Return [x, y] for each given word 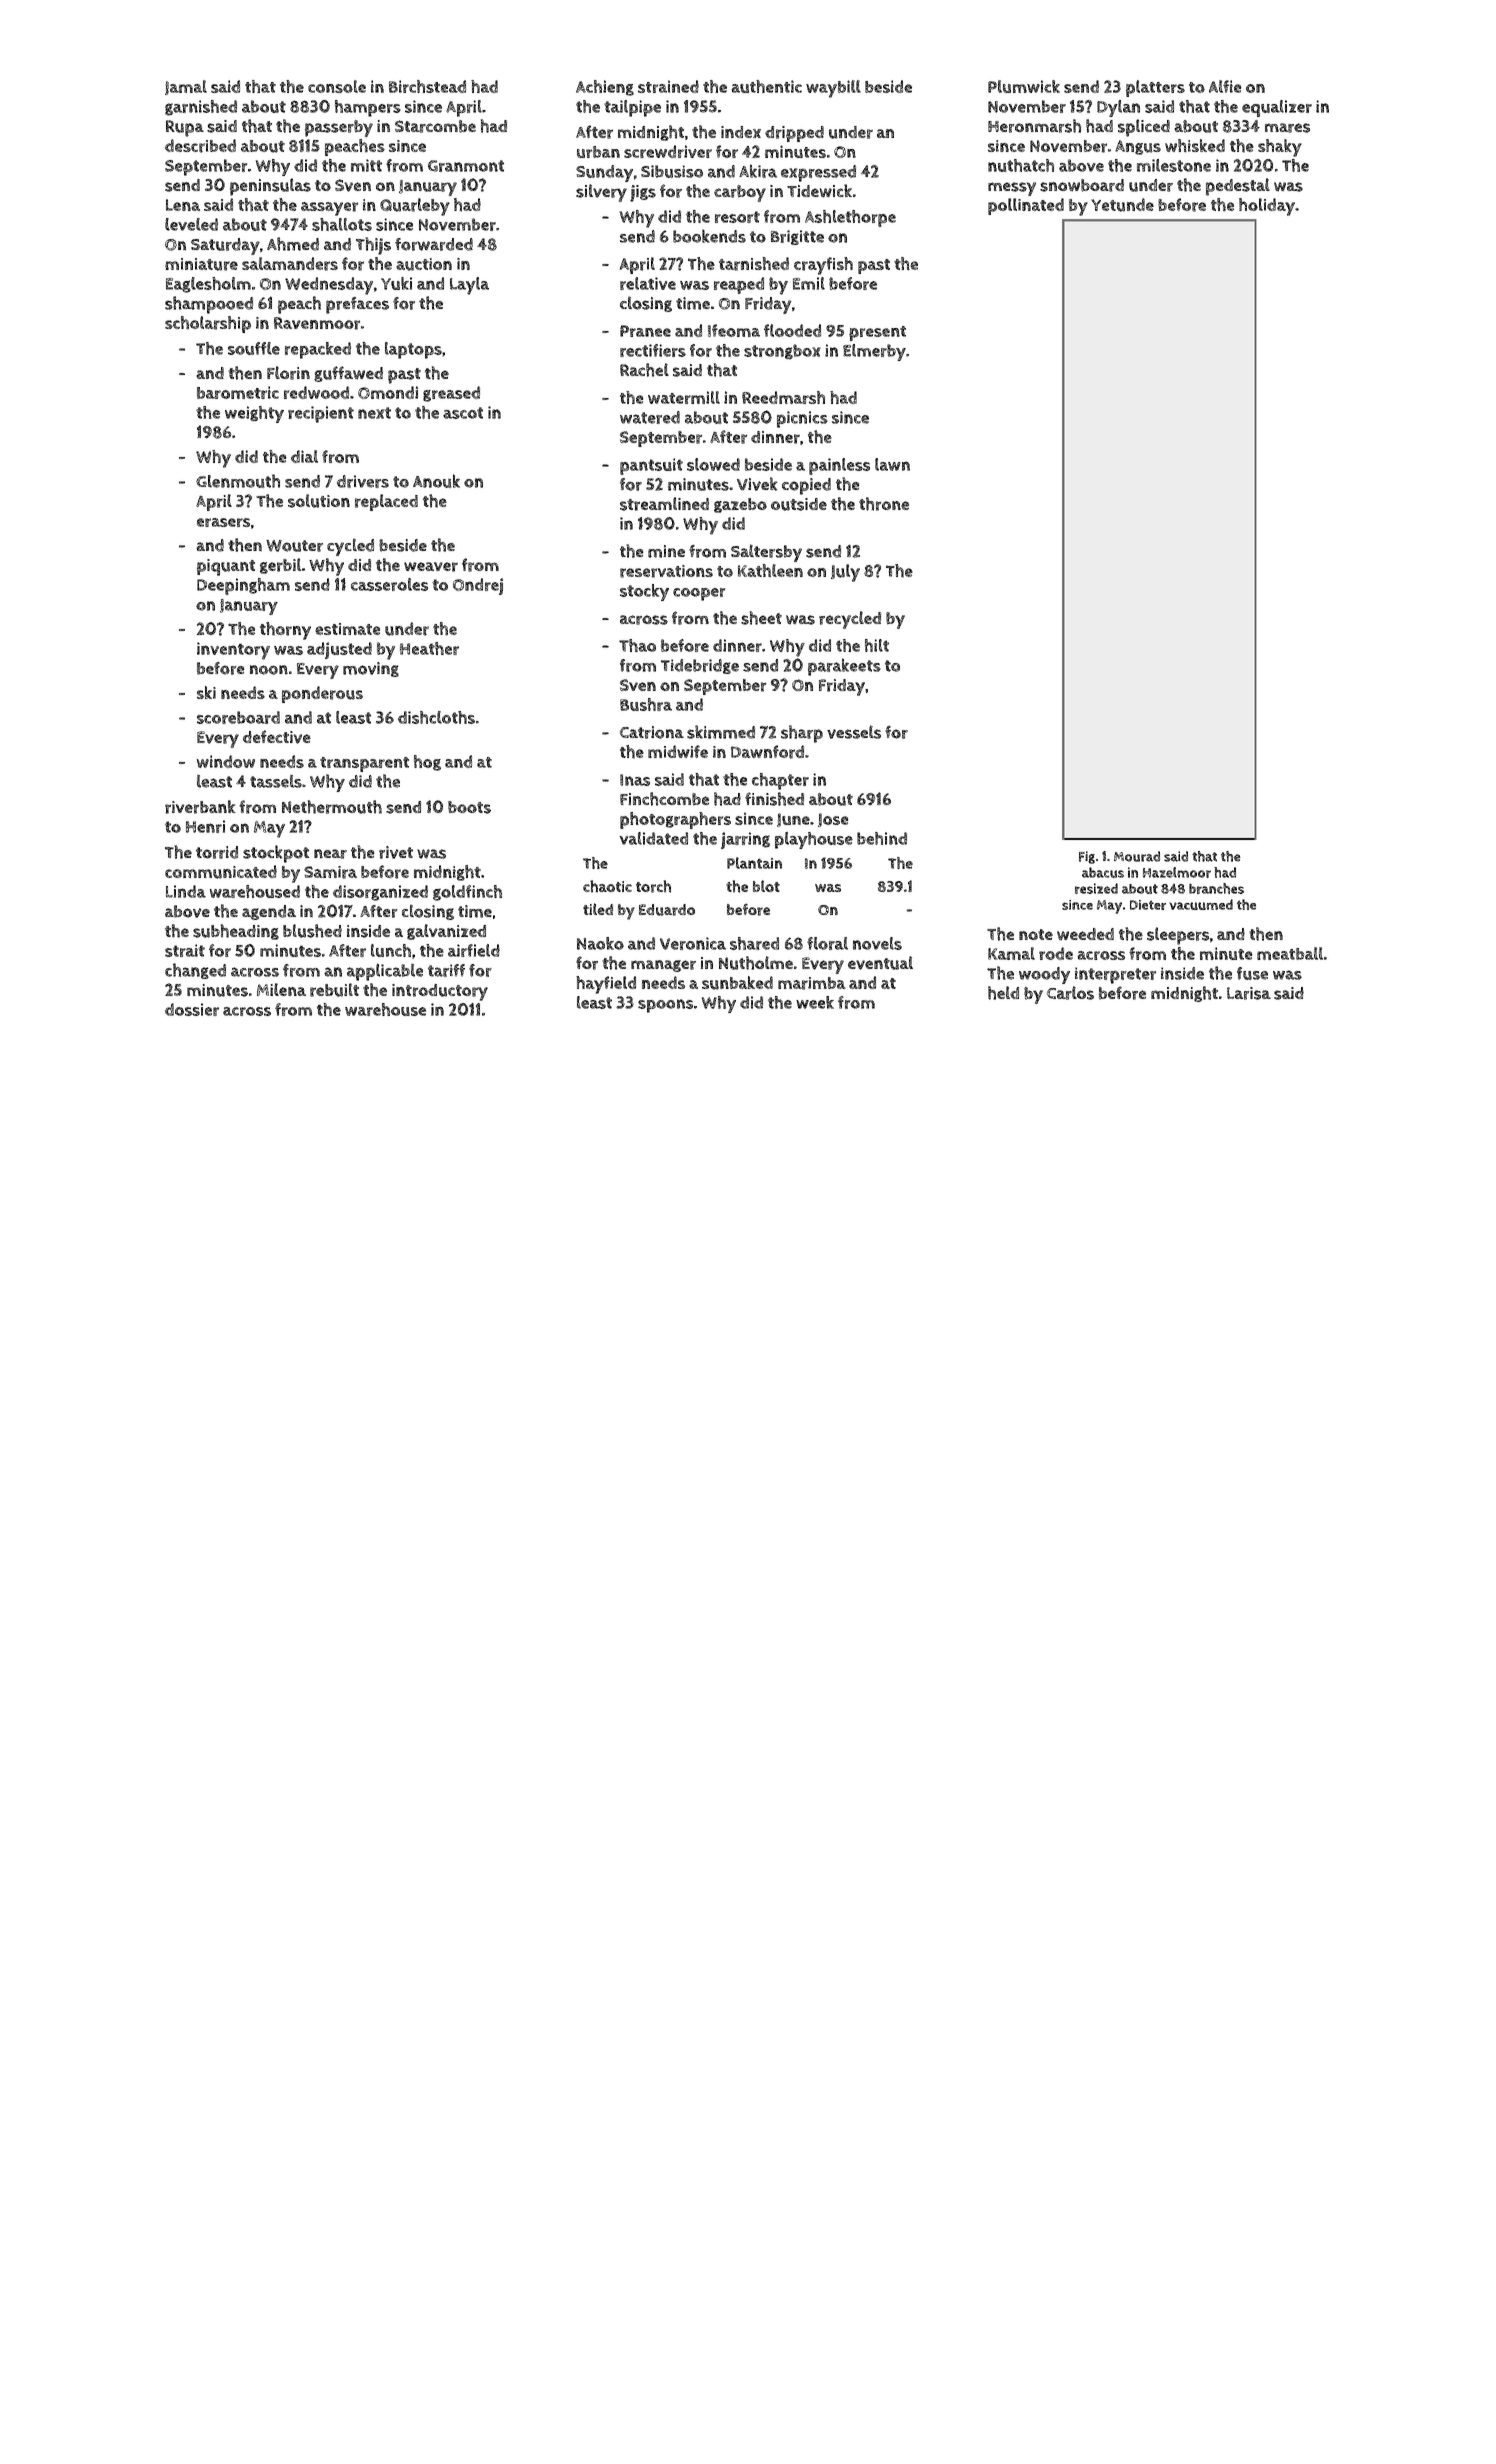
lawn [892, 464]
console [337, 86]
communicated [221, 872]
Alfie [1225, 86]
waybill [833, 89]
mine [666, 551]
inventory [233, 651]
